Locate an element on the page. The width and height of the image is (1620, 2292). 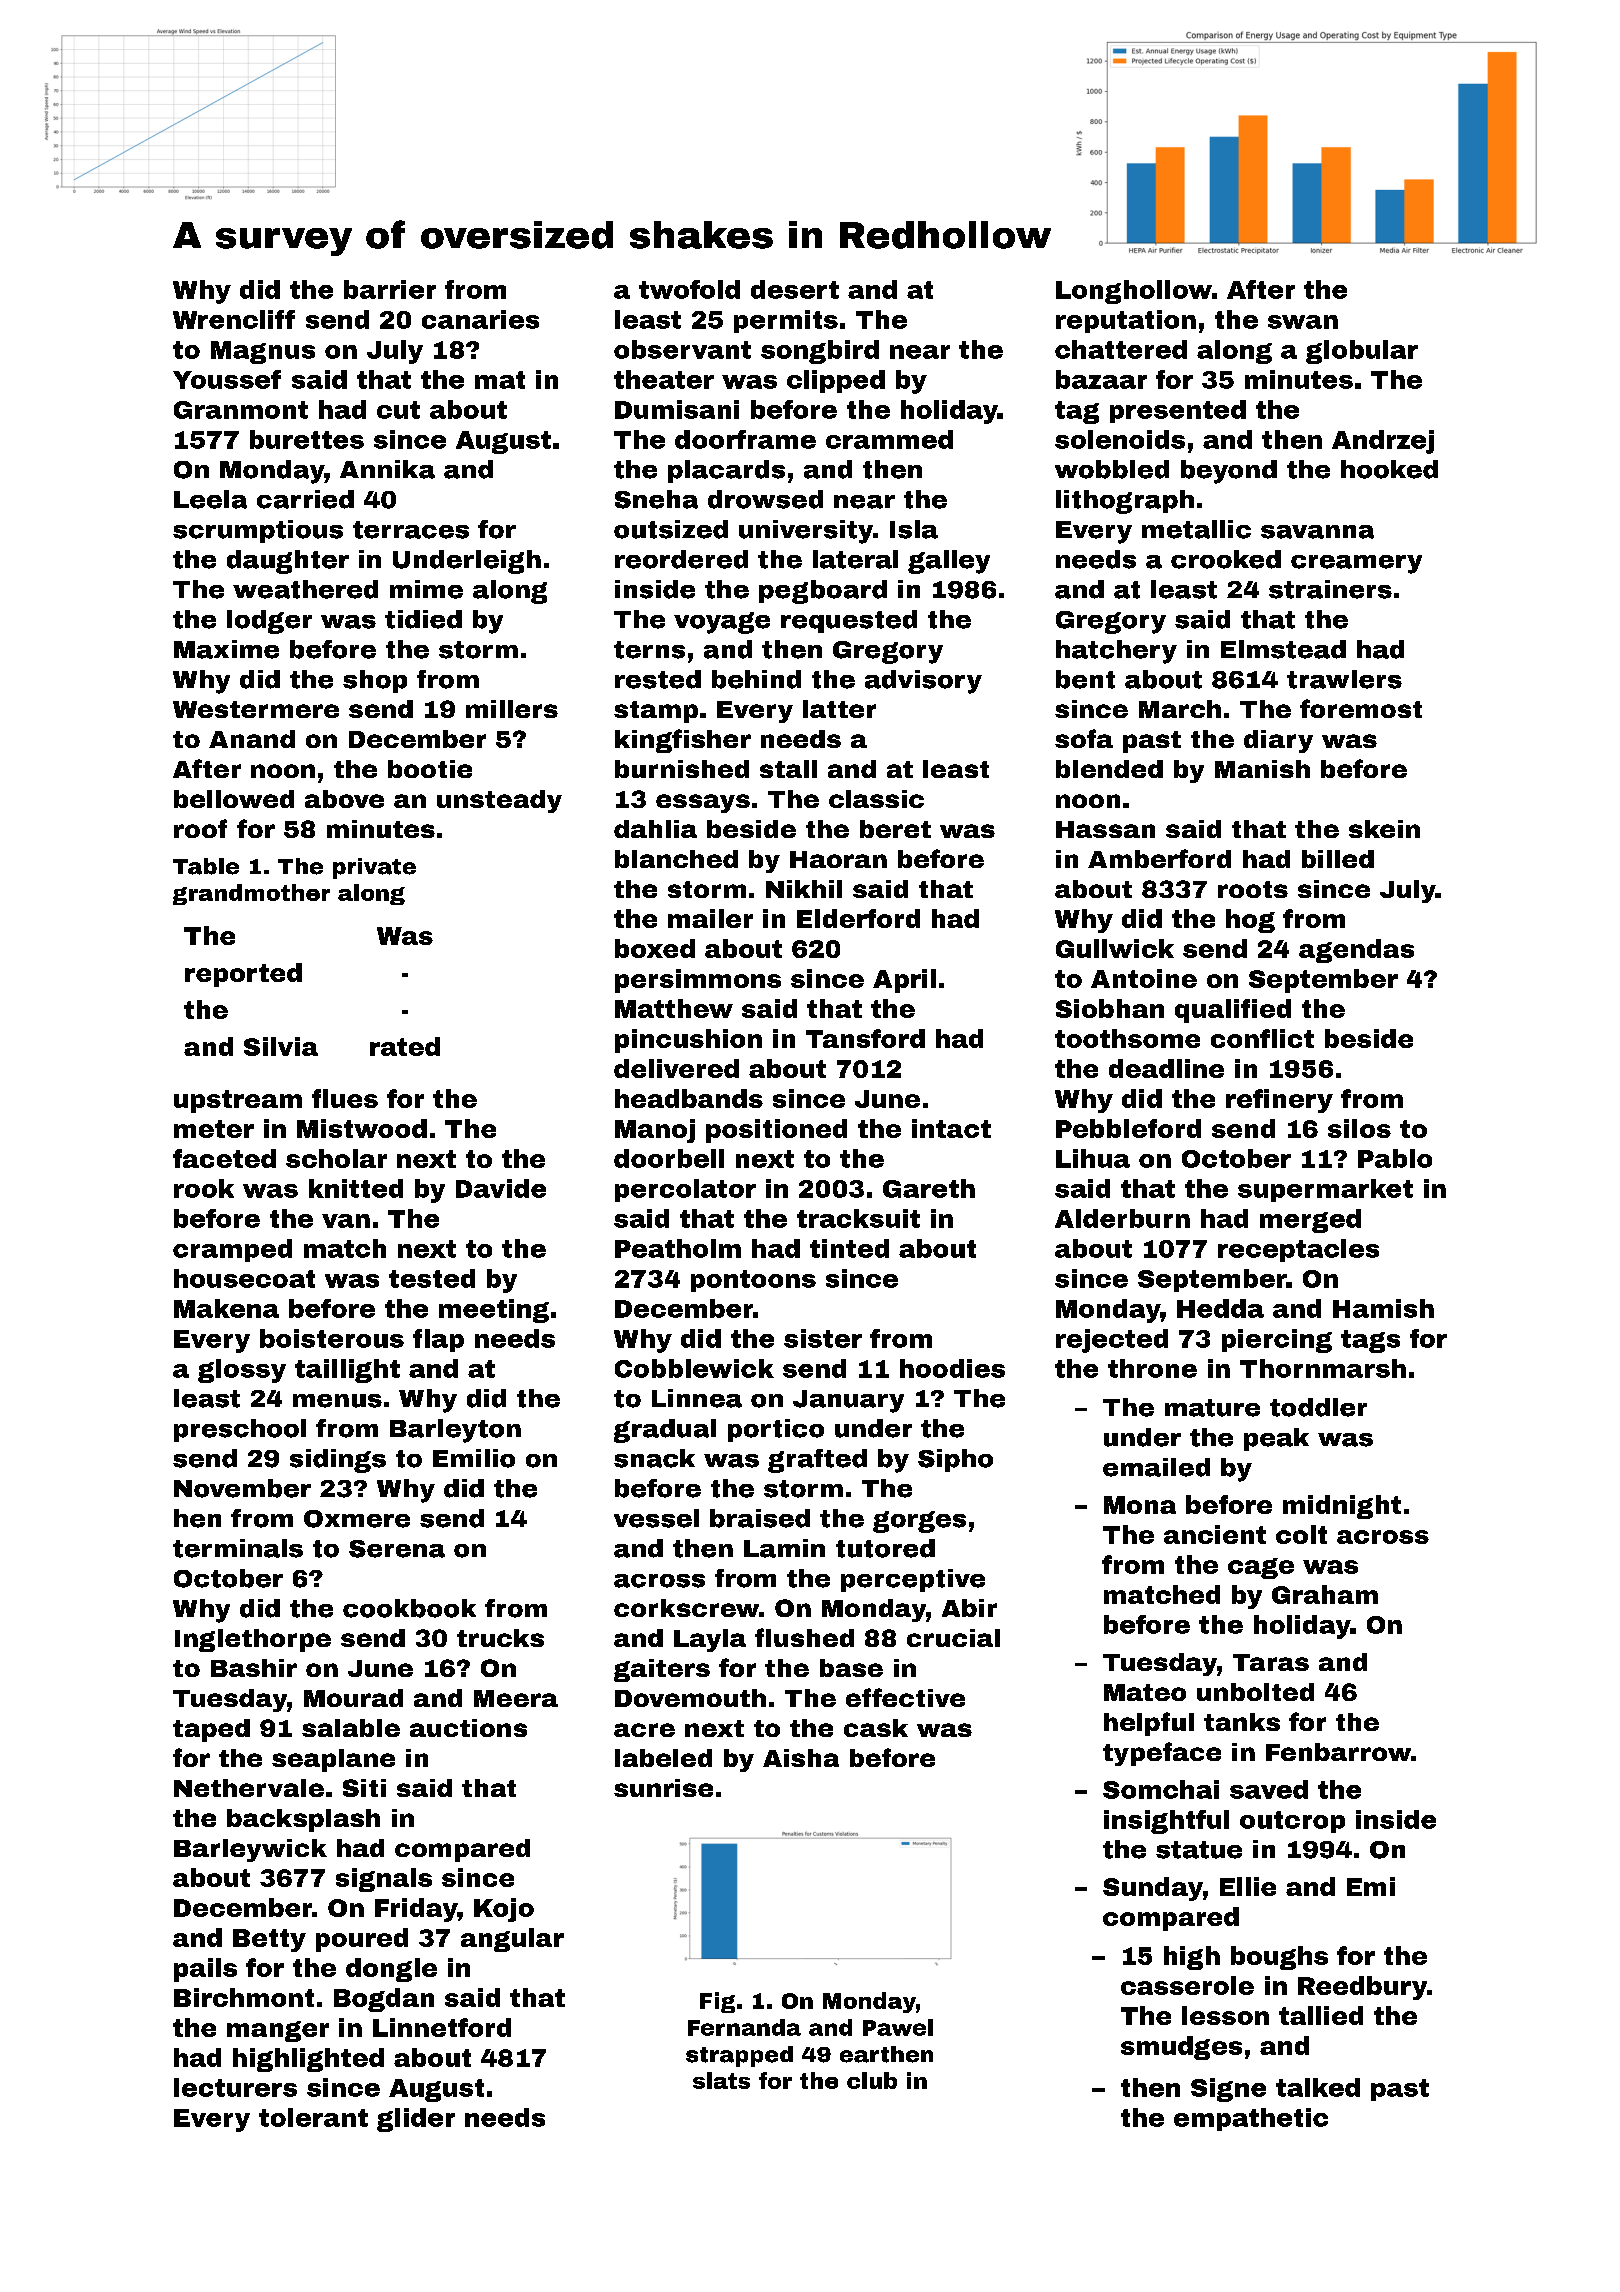
reported is located at coordinates (243, 975).
